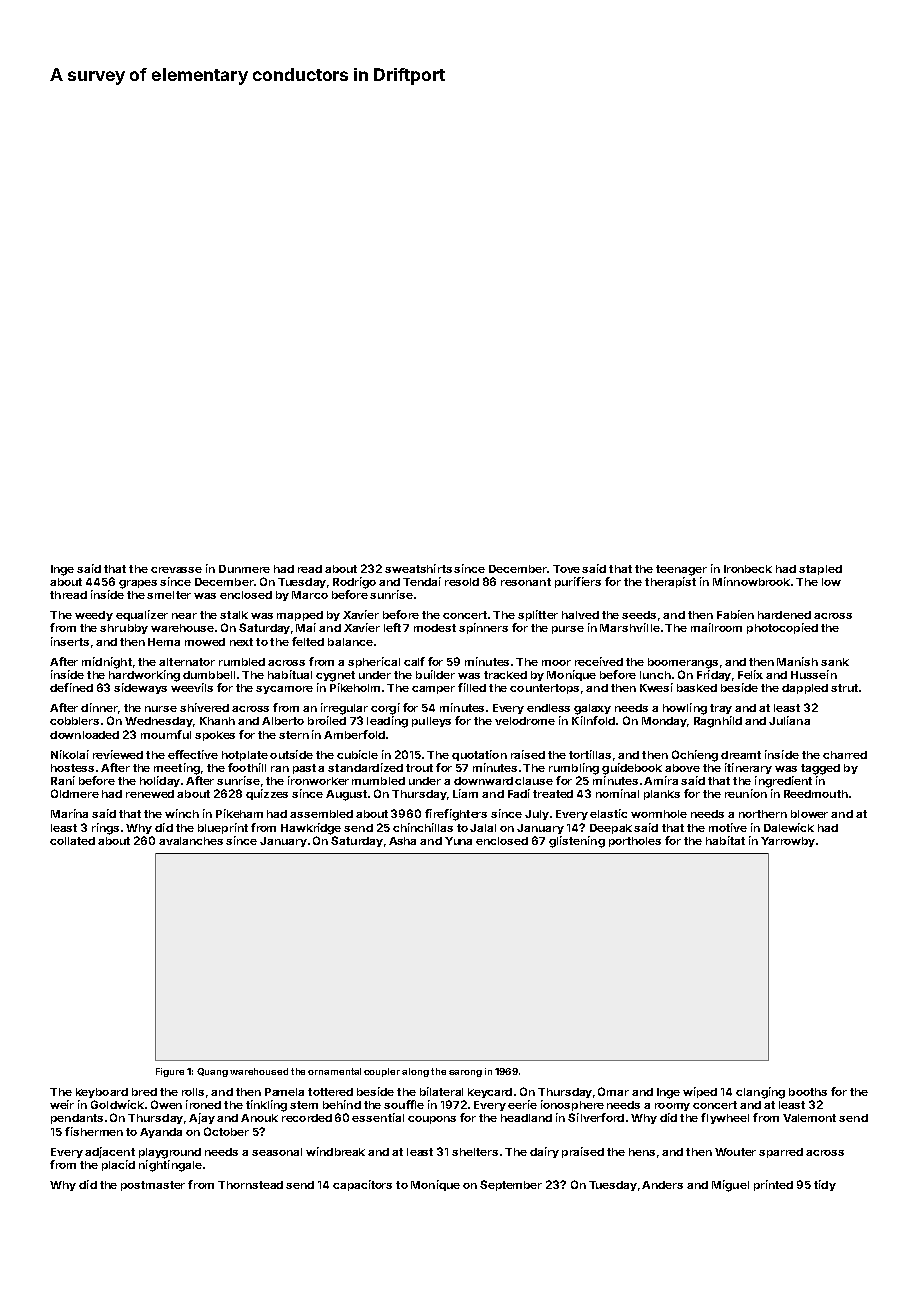 The height and width of the page is (1308, 924). Describe the element at coordinates (808, 1092) in the page. I see `booths` at that location.
